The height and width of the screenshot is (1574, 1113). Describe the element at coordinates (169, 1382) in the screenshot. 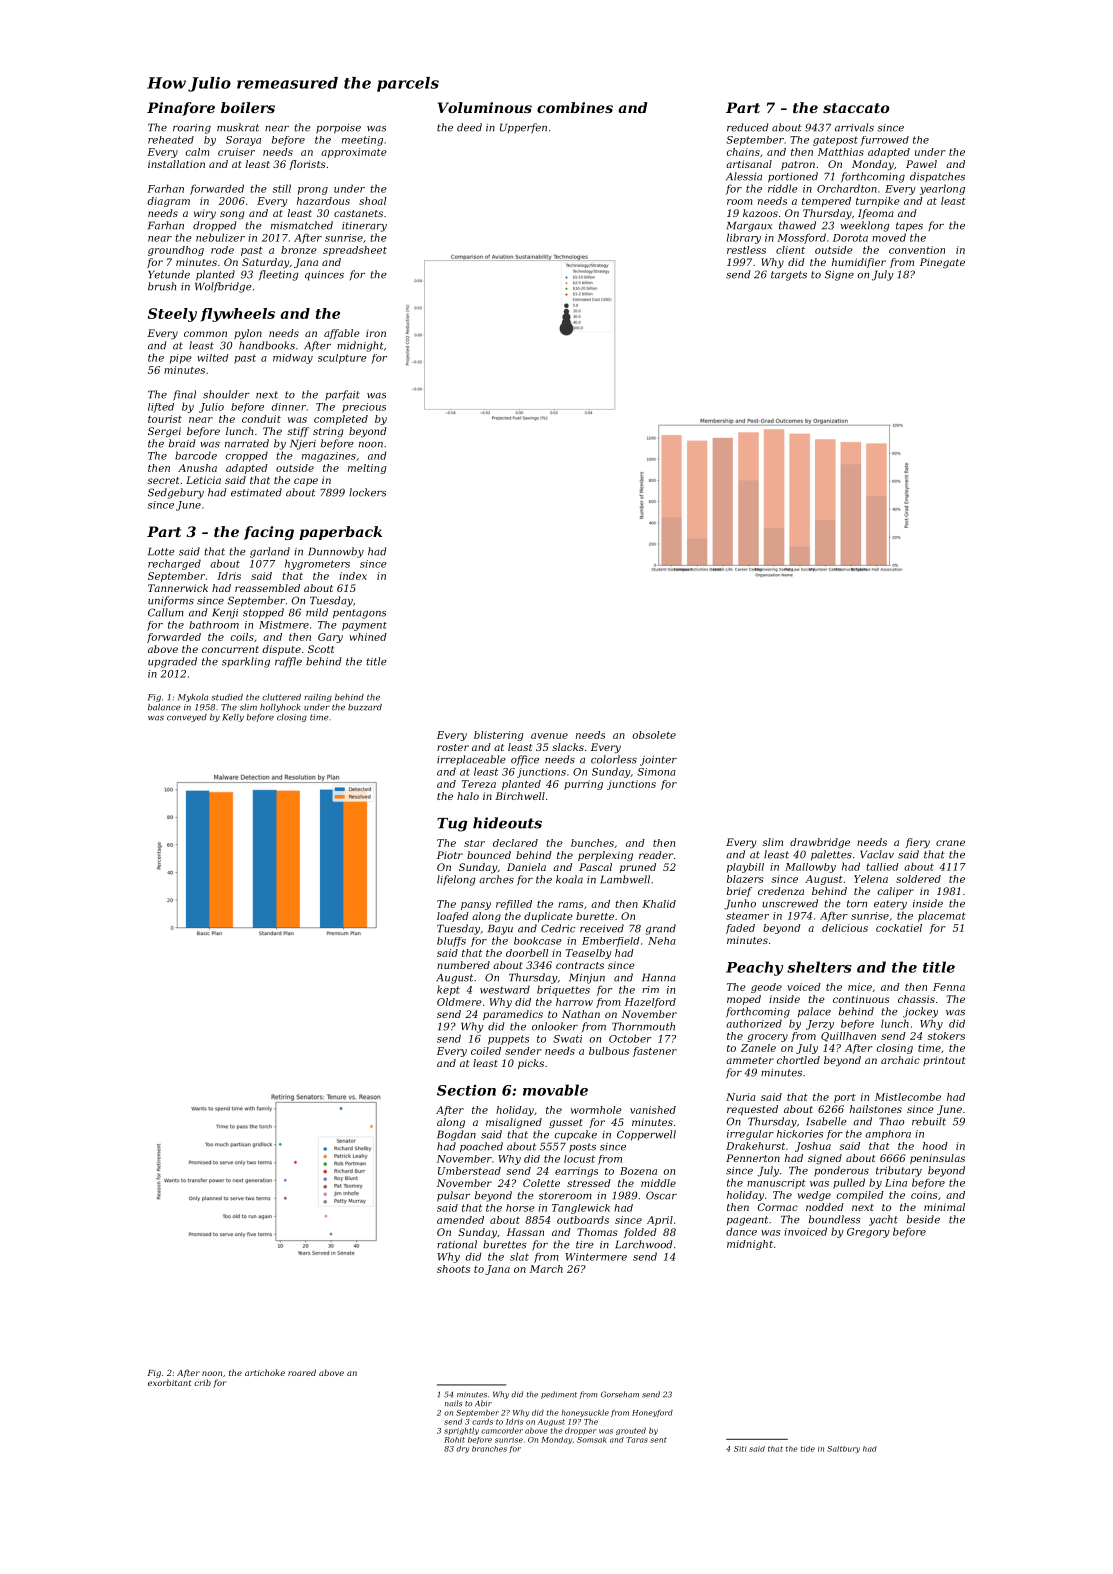

I see `exorbitant` at that location.
